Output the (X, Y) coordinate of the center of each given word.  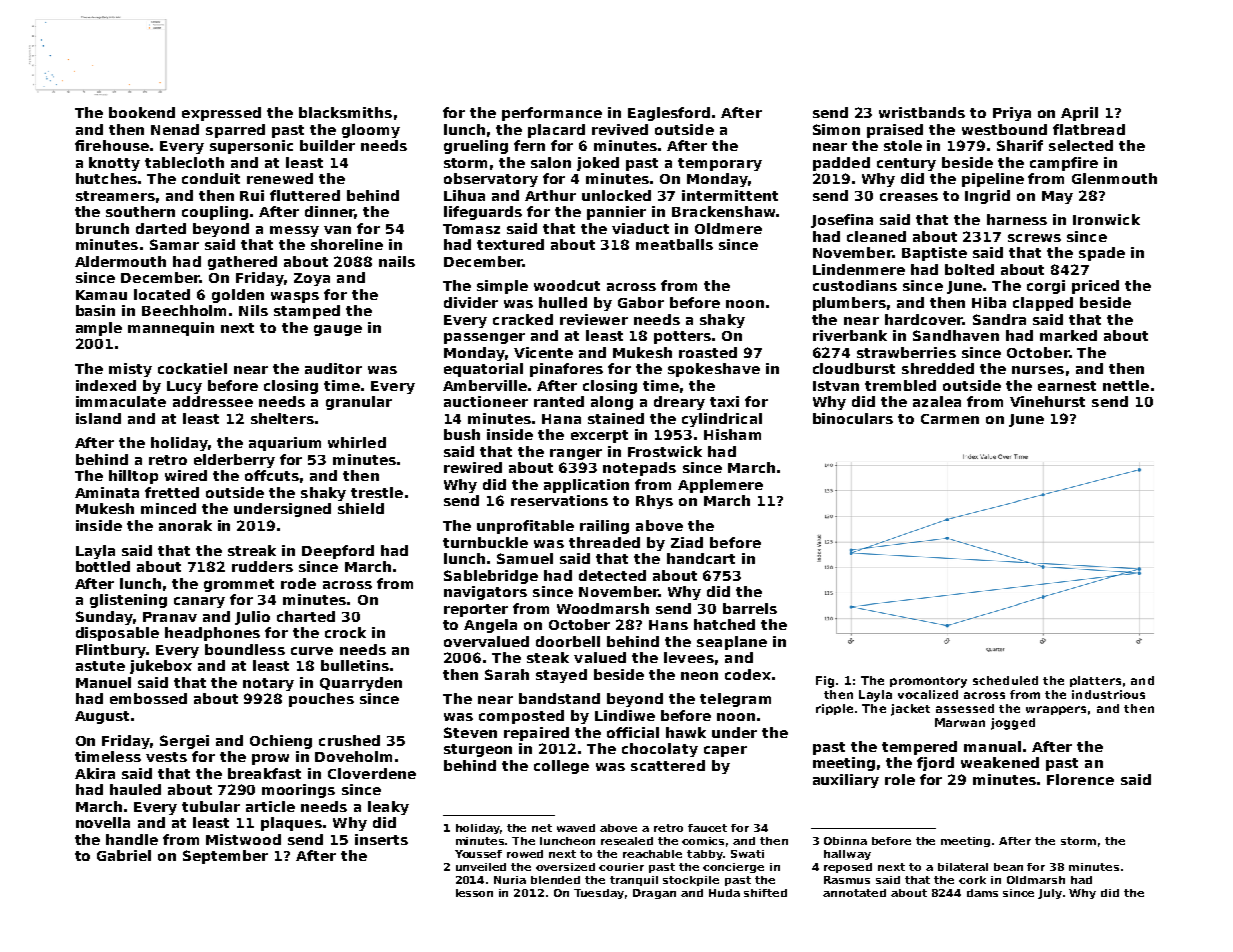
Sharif (1020, 145)
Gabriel (124, 855)
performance (552, 114)
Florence (1080, 779)
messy (294, 231)
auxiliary (846, 781)
